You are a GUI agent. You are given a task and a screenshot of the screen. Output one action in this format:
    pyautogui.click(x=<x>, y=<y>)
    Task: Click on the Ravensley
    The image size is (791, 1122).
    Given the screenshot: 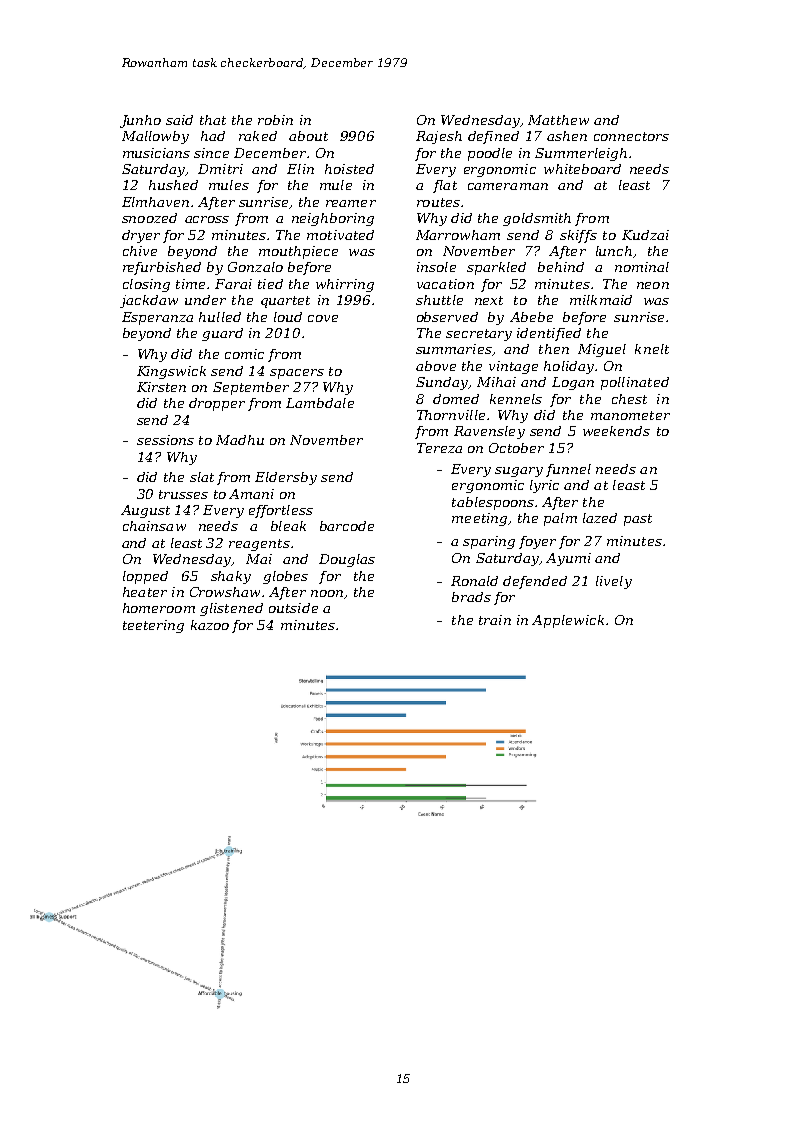 What is the action you would take?
    pyautogui.click(x=489, y=432)
